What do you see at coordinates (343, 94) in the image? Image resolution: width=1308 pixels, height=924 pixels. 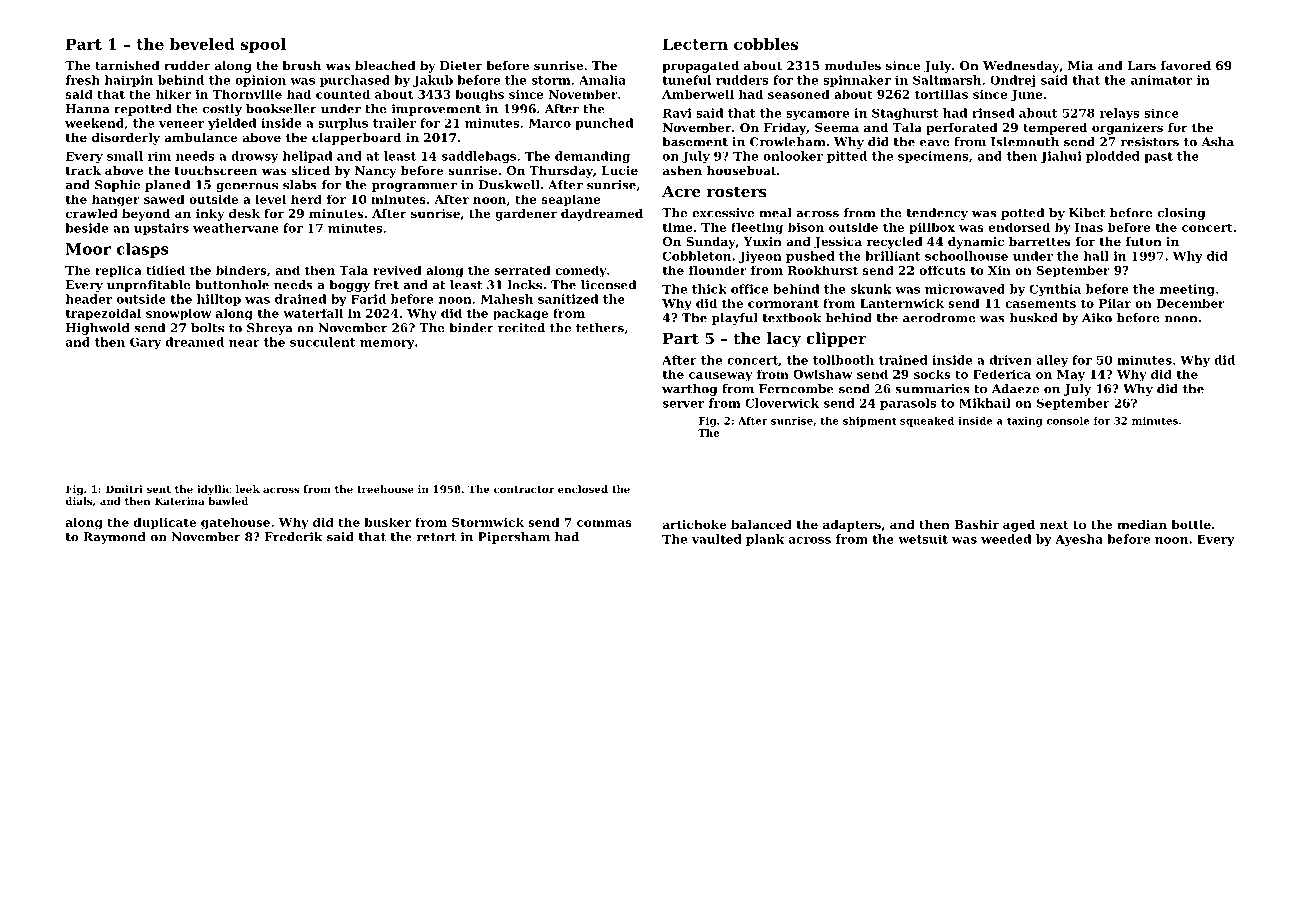 I see `counted` at bounding box center [343, 94].
